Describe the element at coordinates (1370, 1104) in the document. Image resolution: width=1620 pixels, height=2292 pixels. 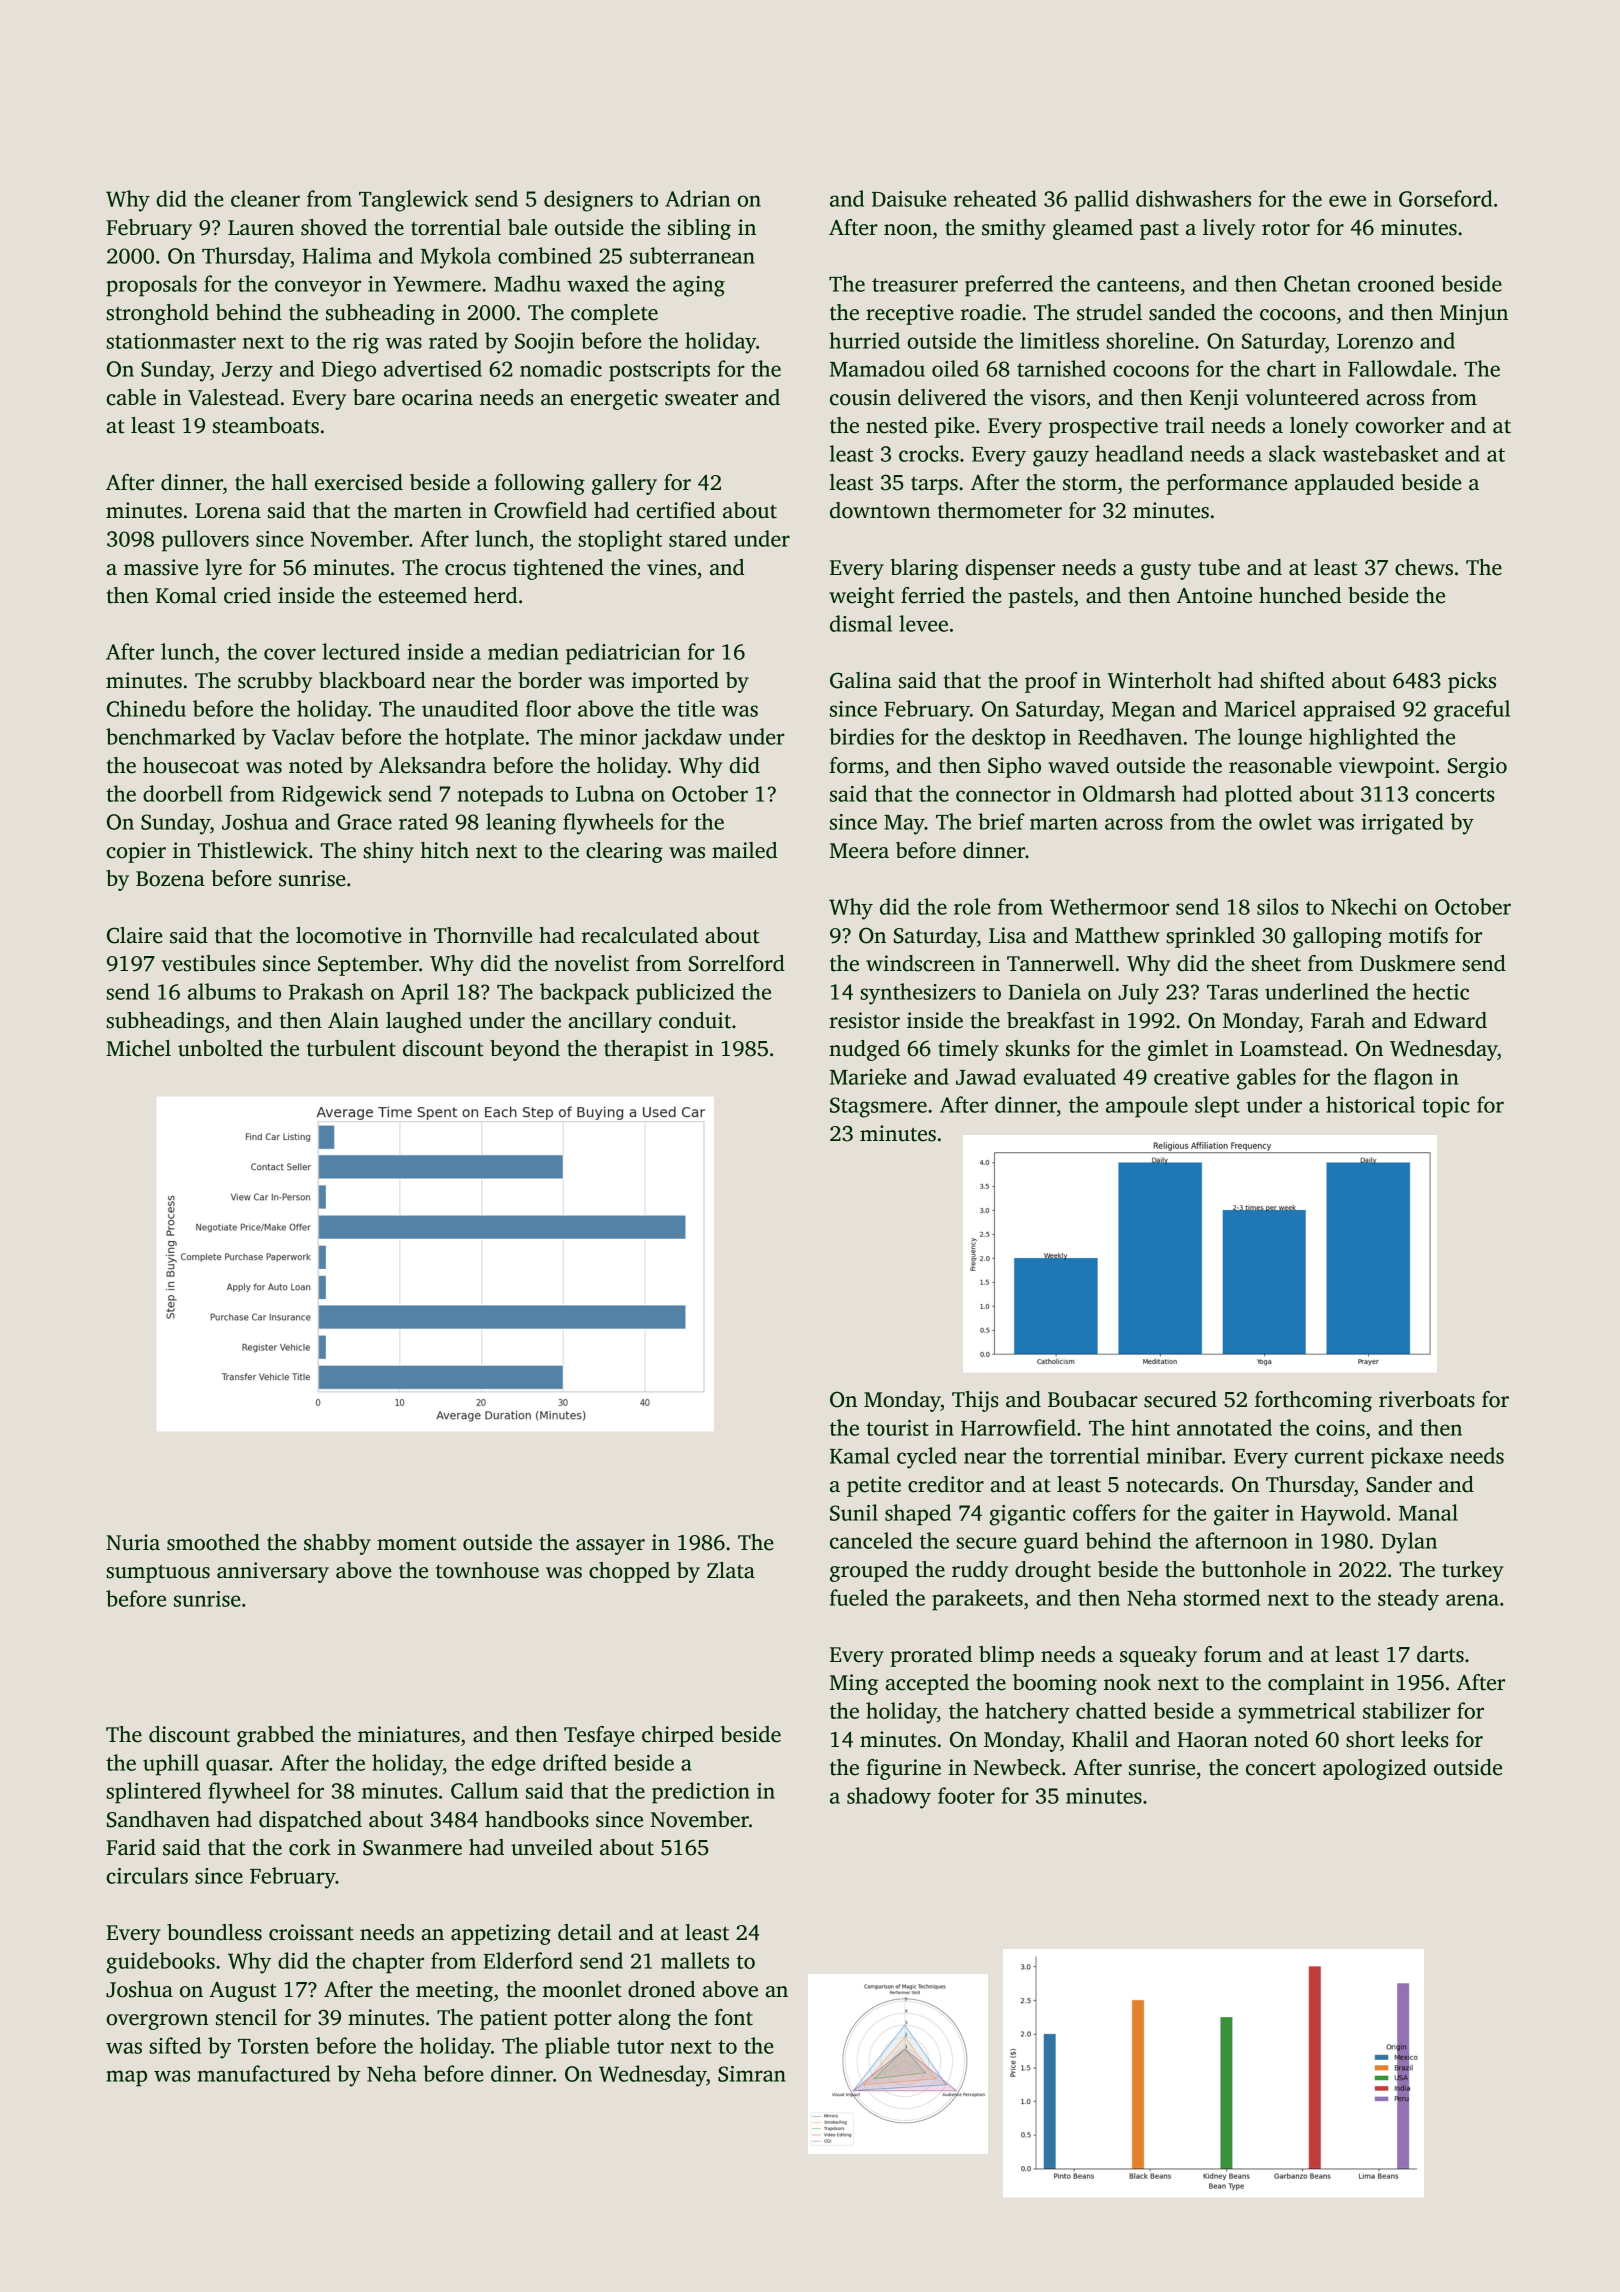
I see `historical` at that location.
